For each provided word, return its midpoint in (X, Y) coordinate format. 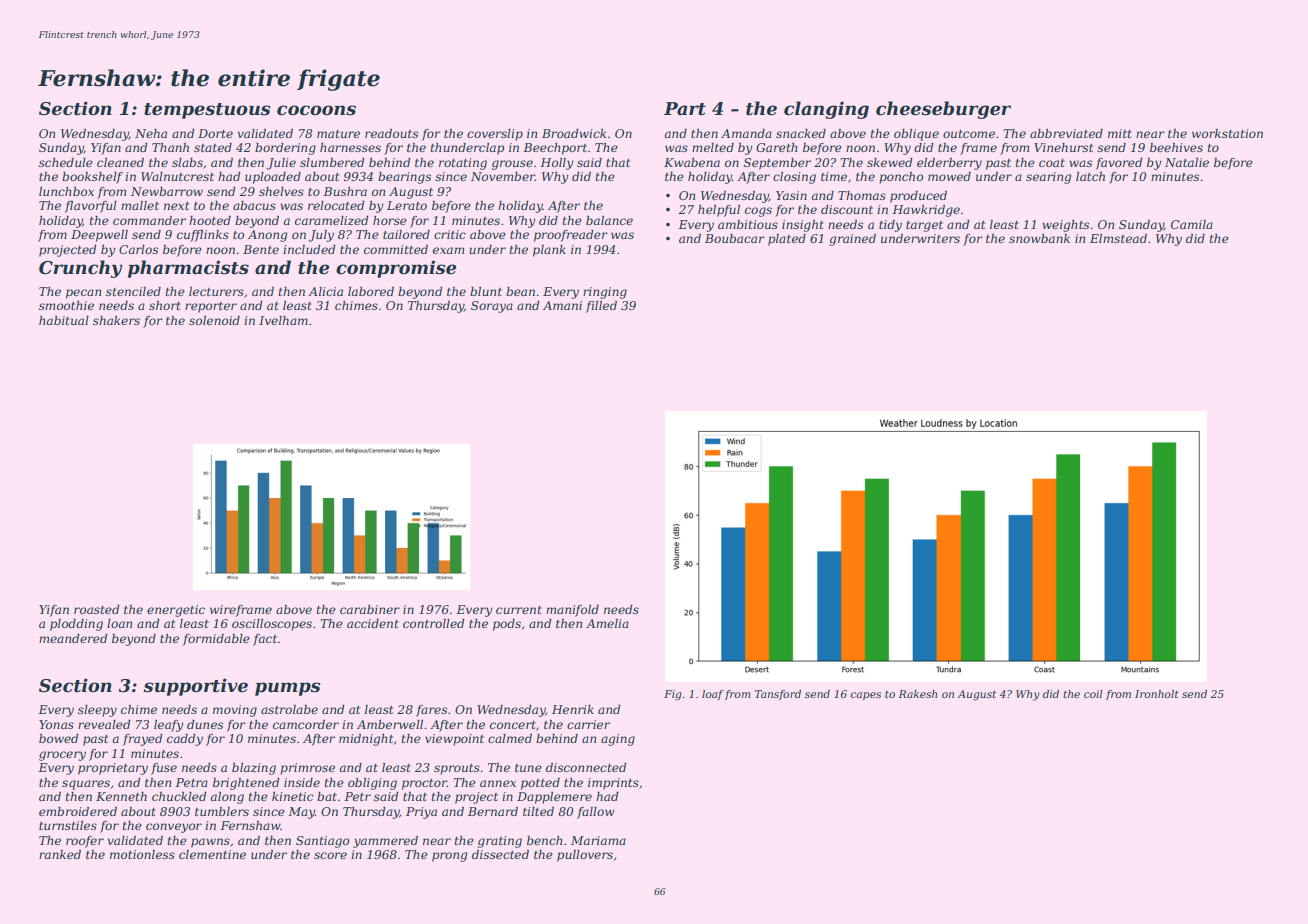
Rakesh (918, 694)
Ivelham (283, 320)
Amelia (607, 623)
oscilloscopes (272, 625)
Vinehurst (1063, 147)
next (176, 206)
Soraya (492, 307)
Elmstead (1118, 238)
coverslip (495, 135)
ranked (60, 854)
